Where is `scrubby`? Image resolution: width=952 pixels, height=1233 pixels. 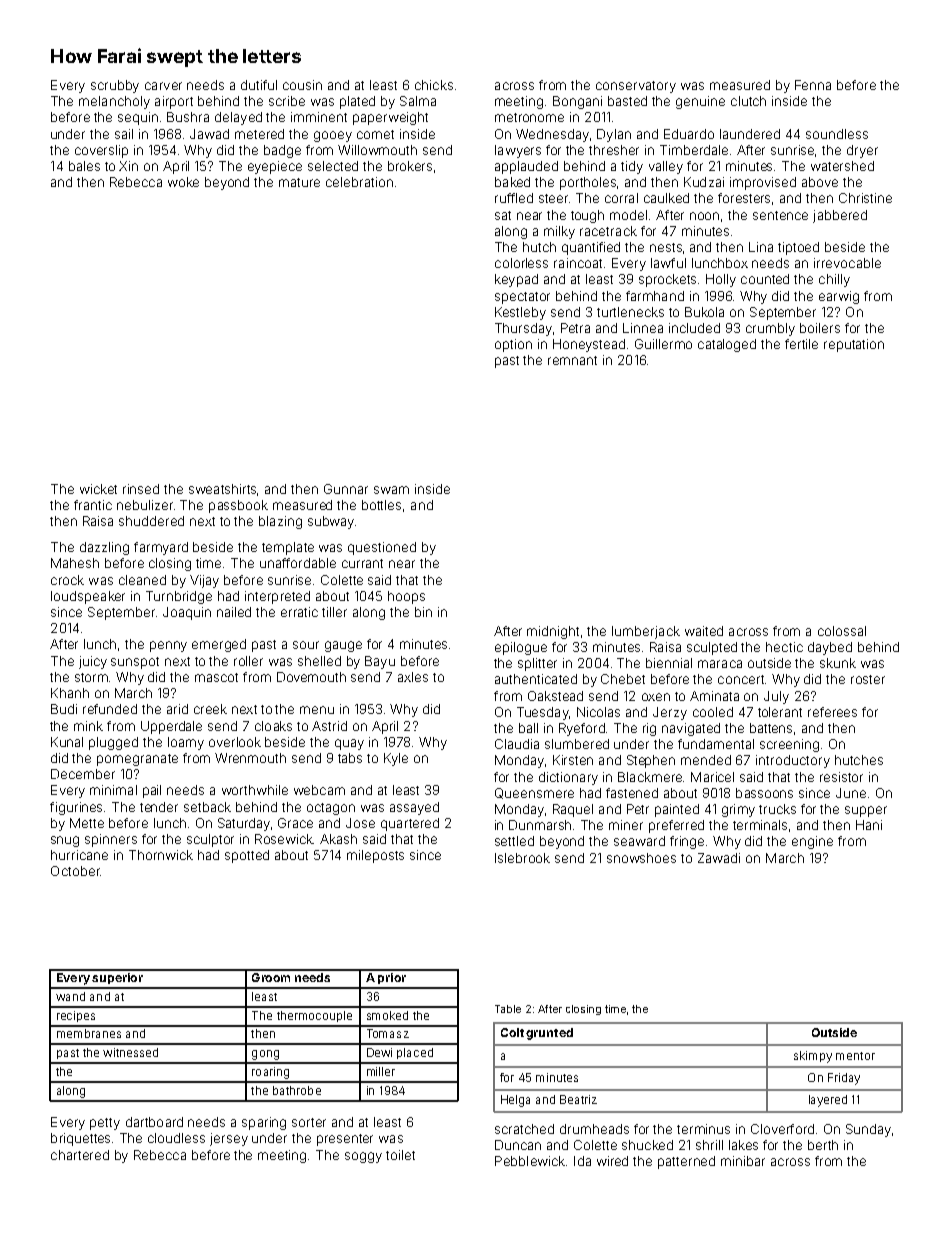 scrubby is located at coordinates (115, 86).
